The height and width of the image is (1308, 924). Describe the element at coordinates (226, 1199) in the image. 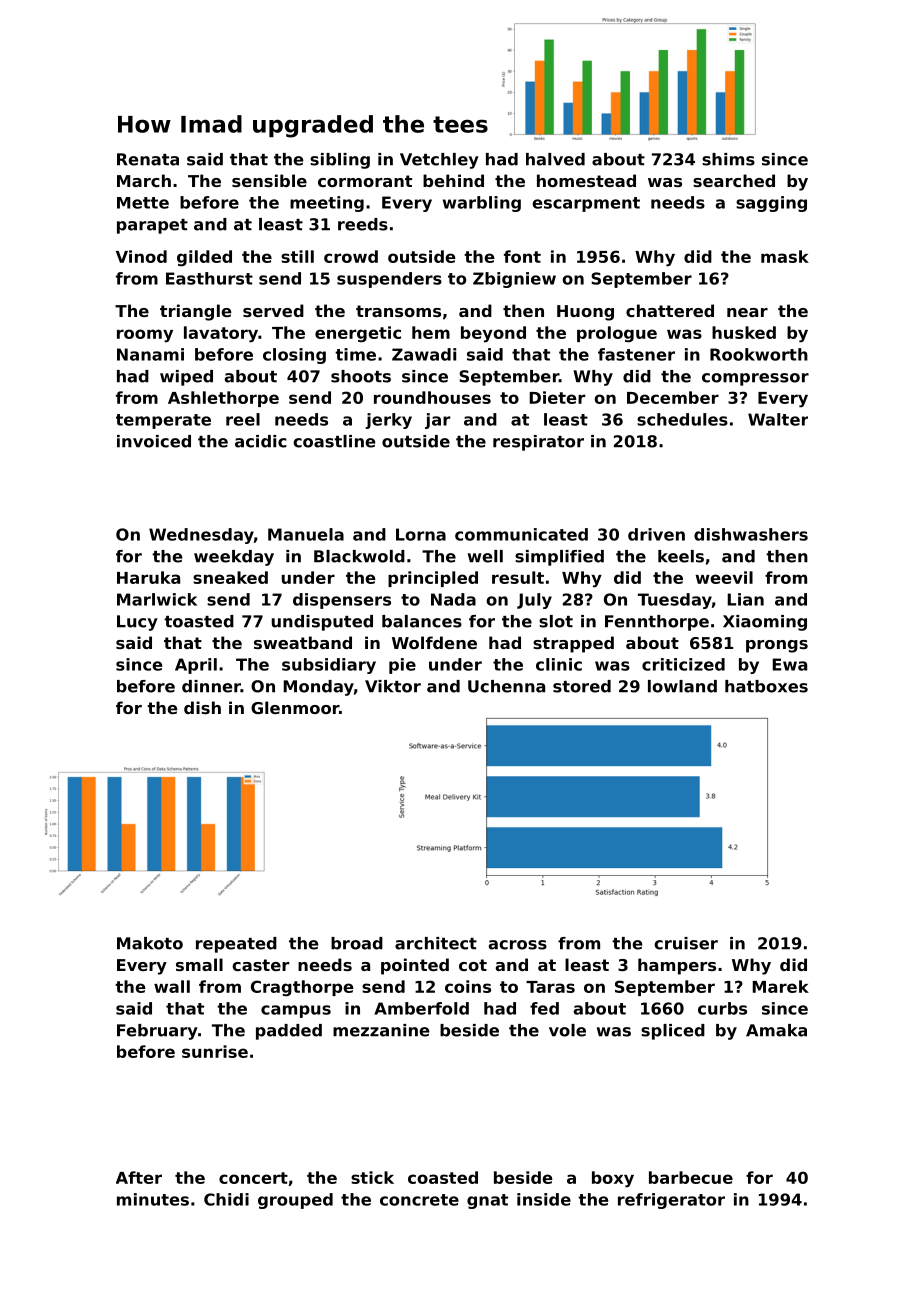

I see `Chidi` at that location.
